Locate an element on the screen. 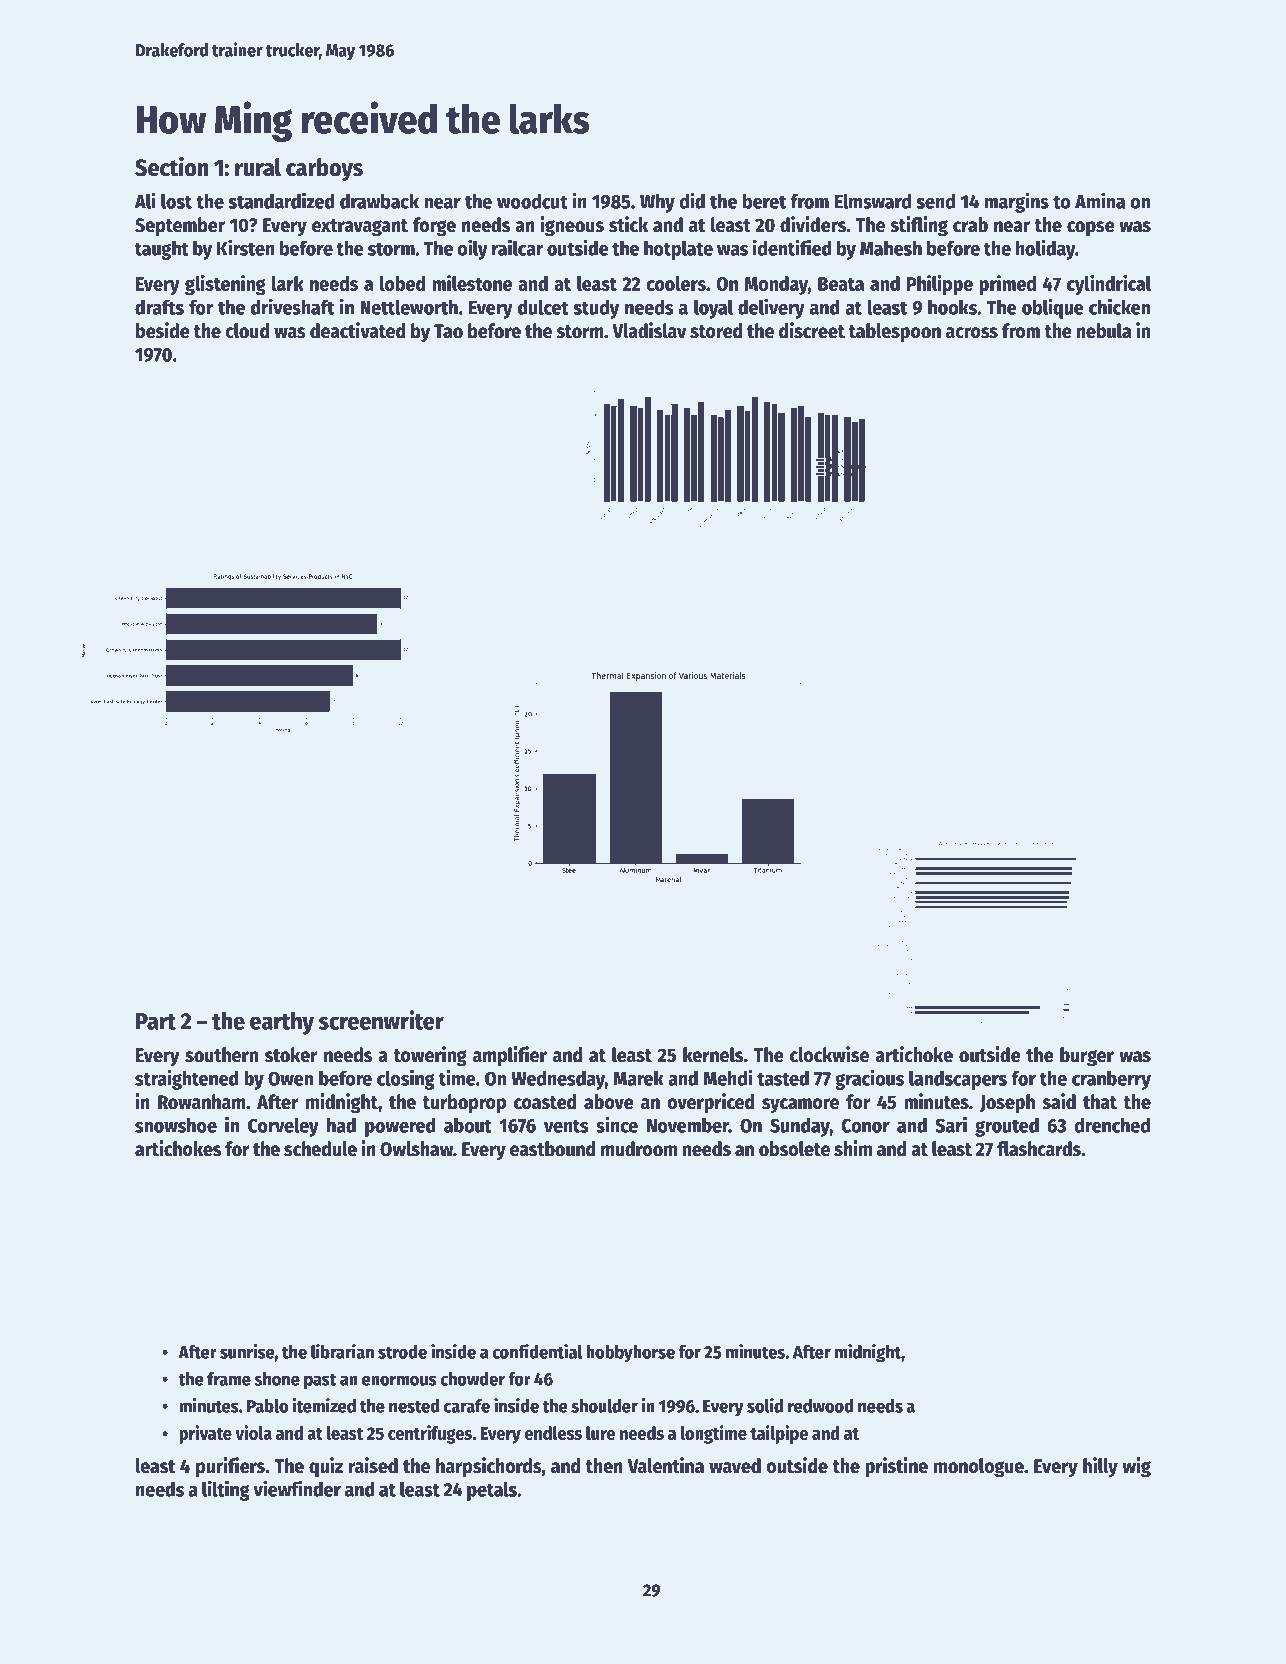 The width and height of the screenshot is (1286, 1664). Part is located at coordinates (156, 1021).
